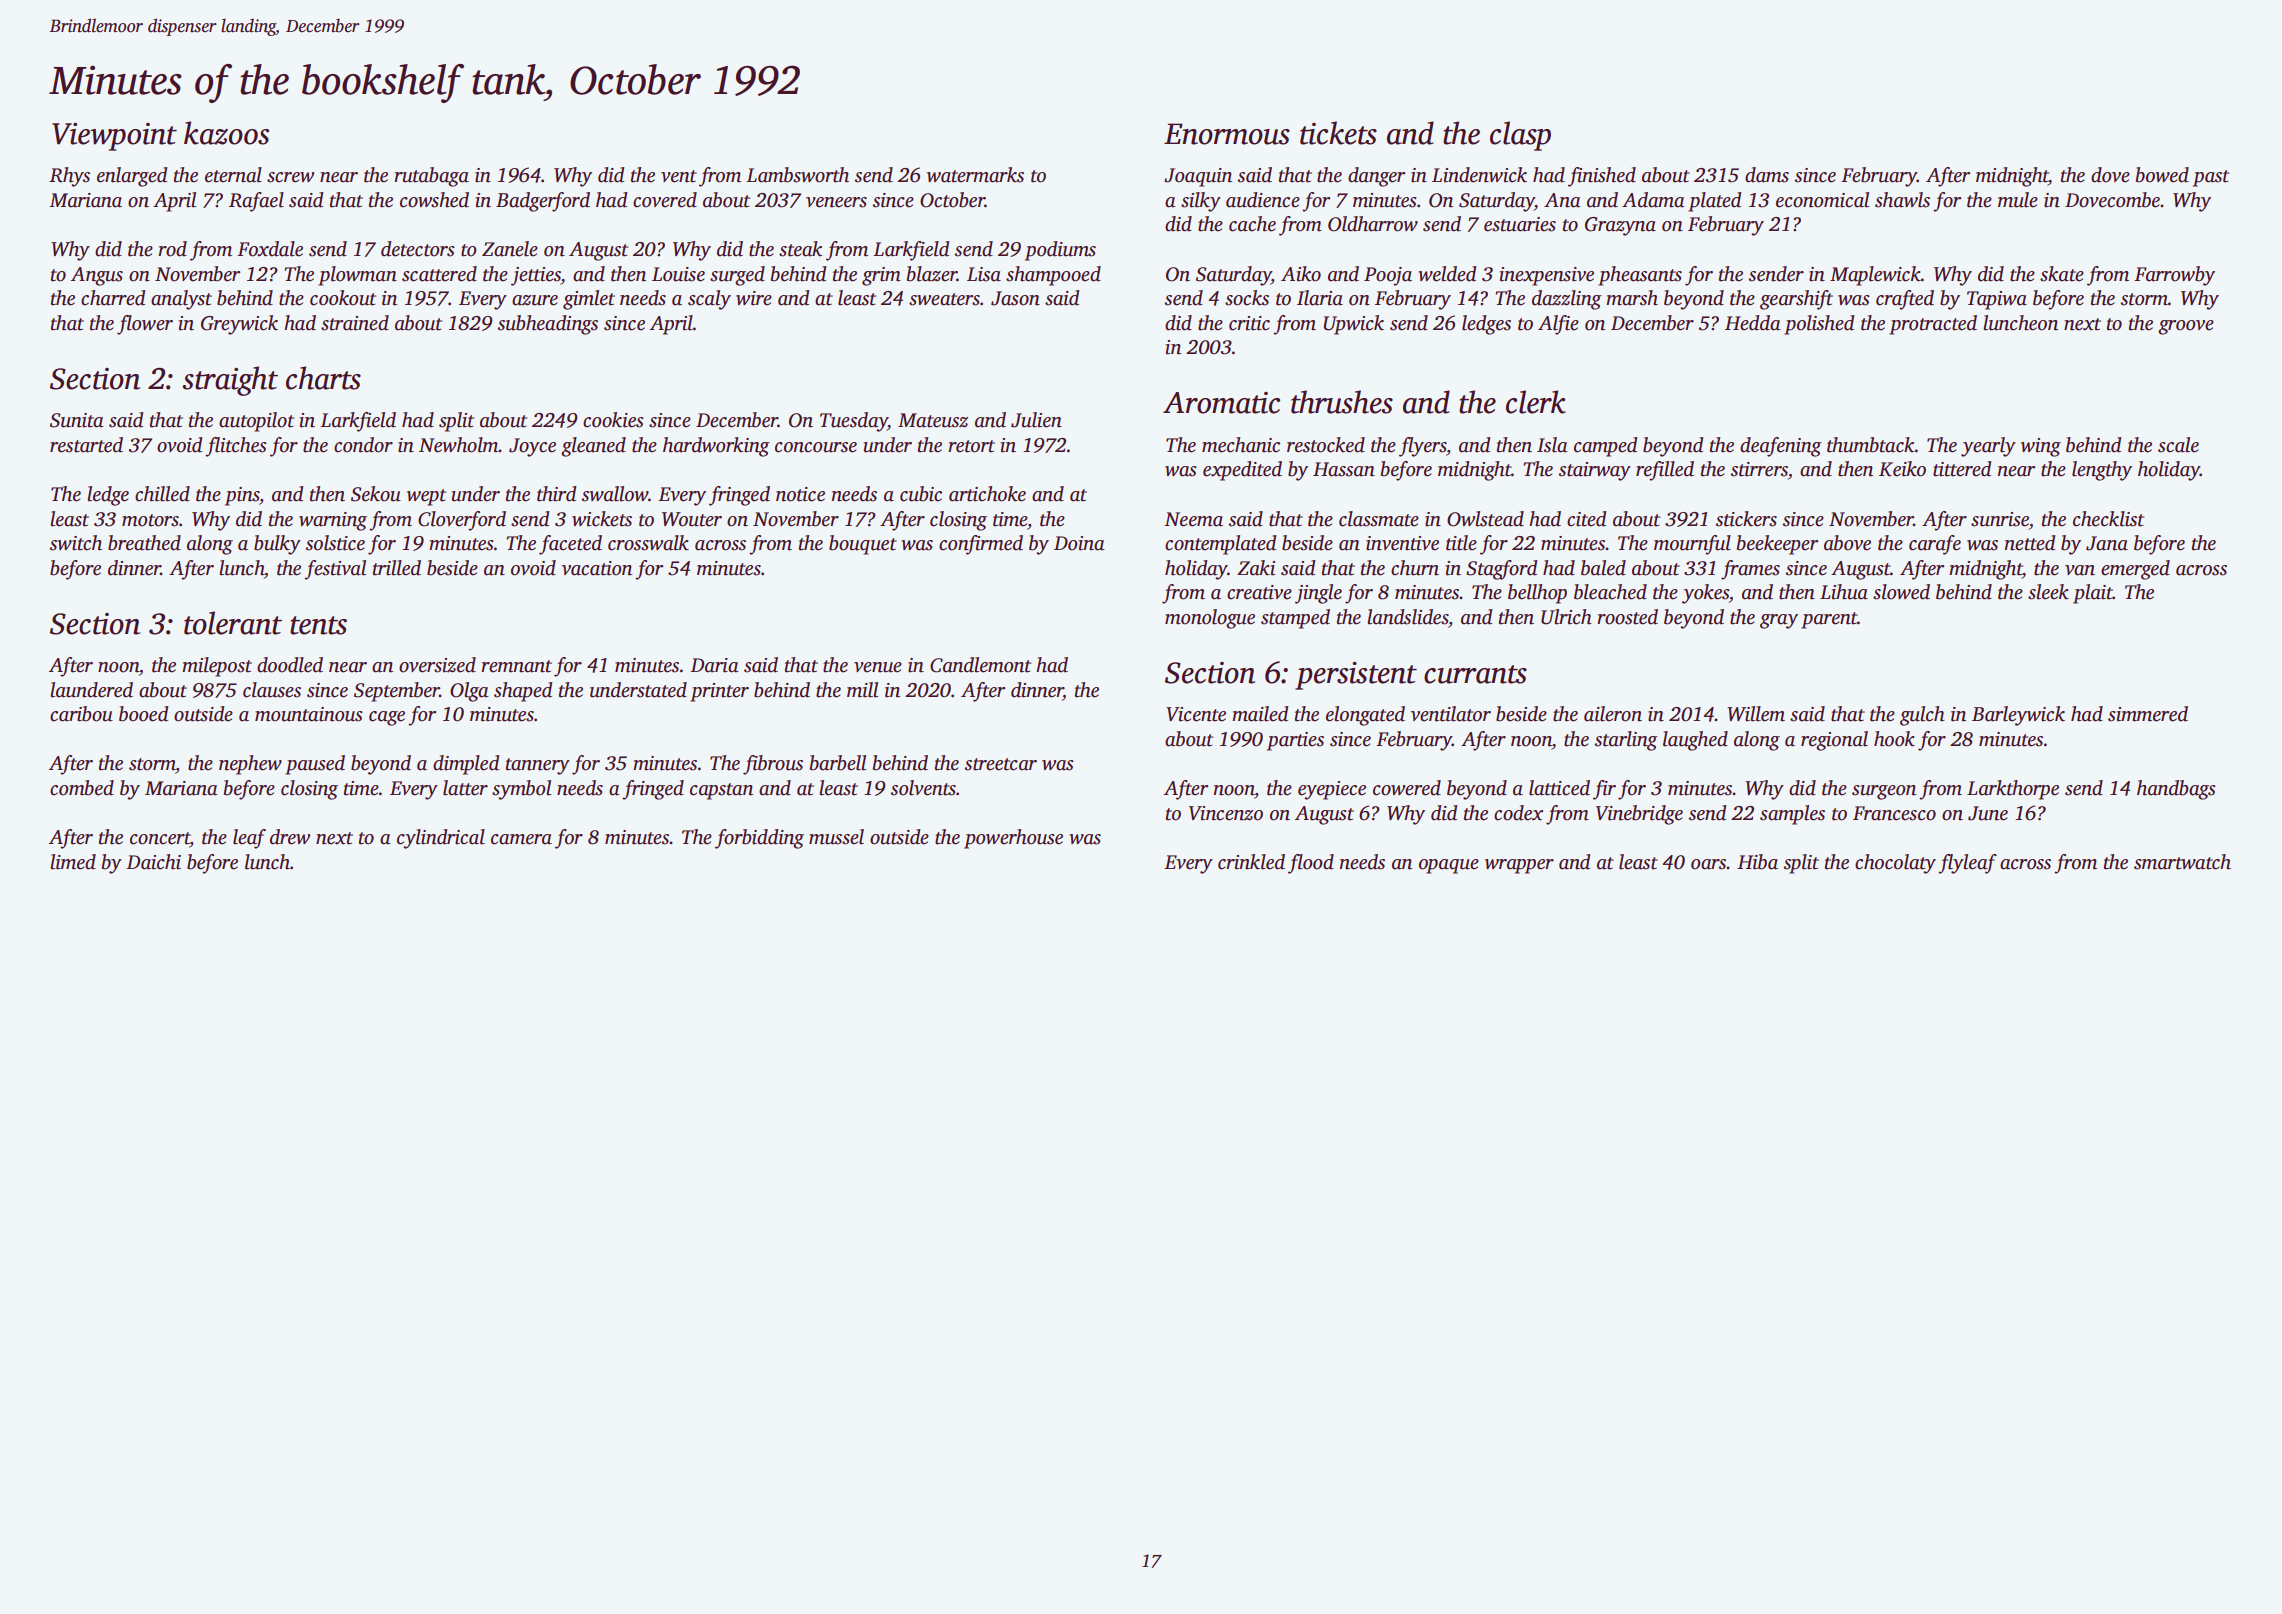  I want to click on economical, so click(1822, 200).
